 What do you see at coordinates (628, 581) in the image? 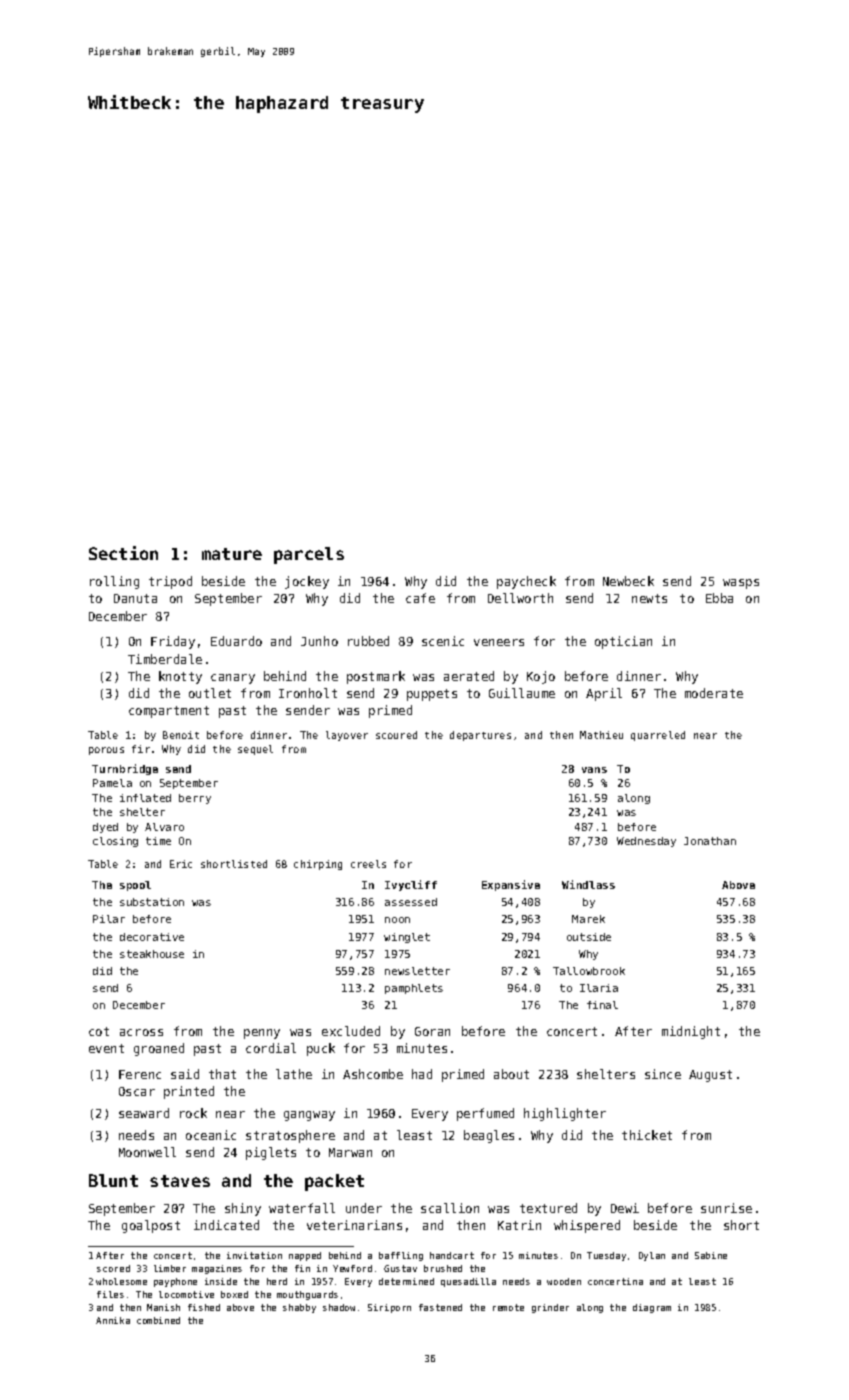
I see `Newbeck` at bounding box center [628, 581].
